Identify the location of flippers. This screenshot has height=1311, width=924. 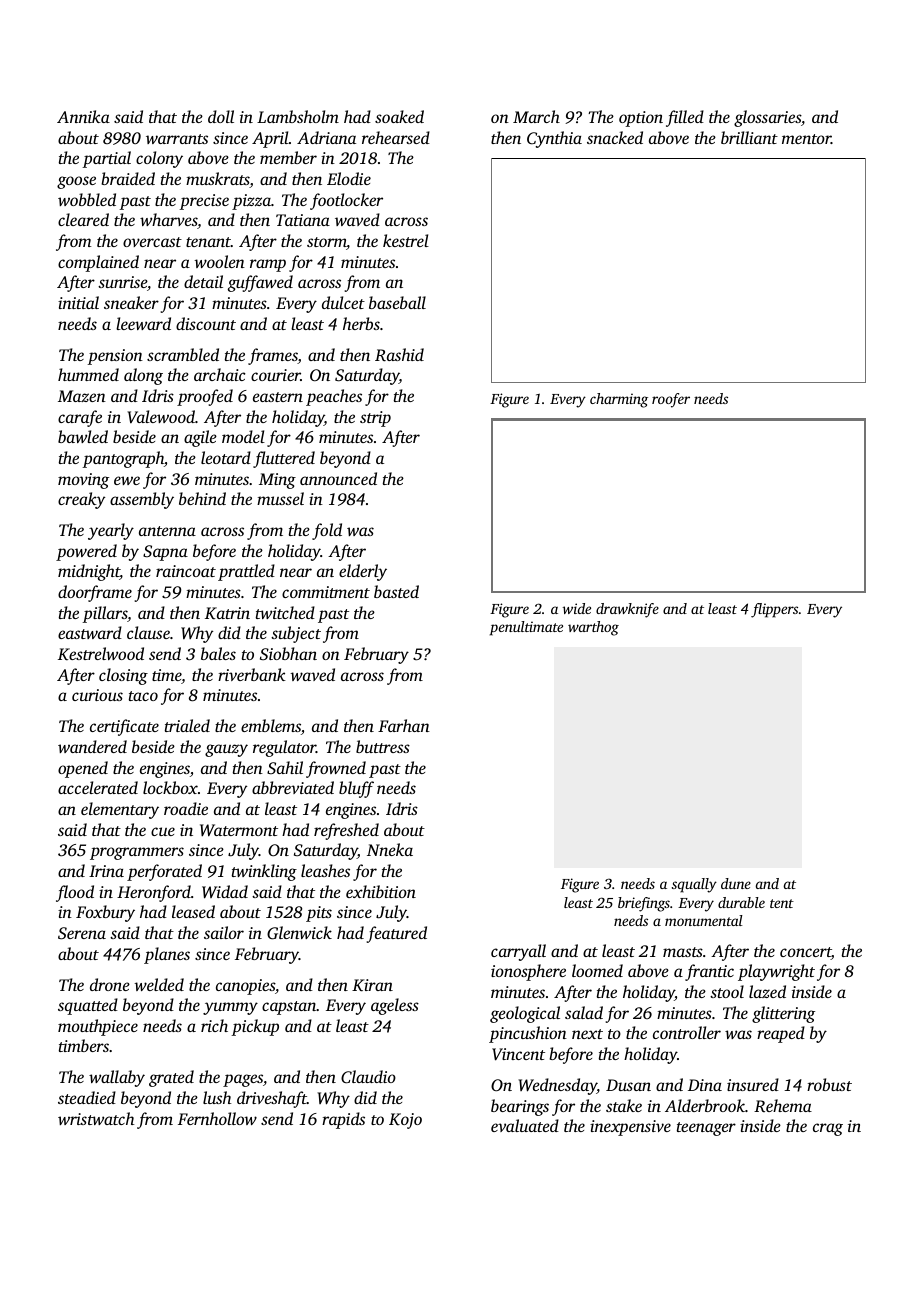
(774, 610).
